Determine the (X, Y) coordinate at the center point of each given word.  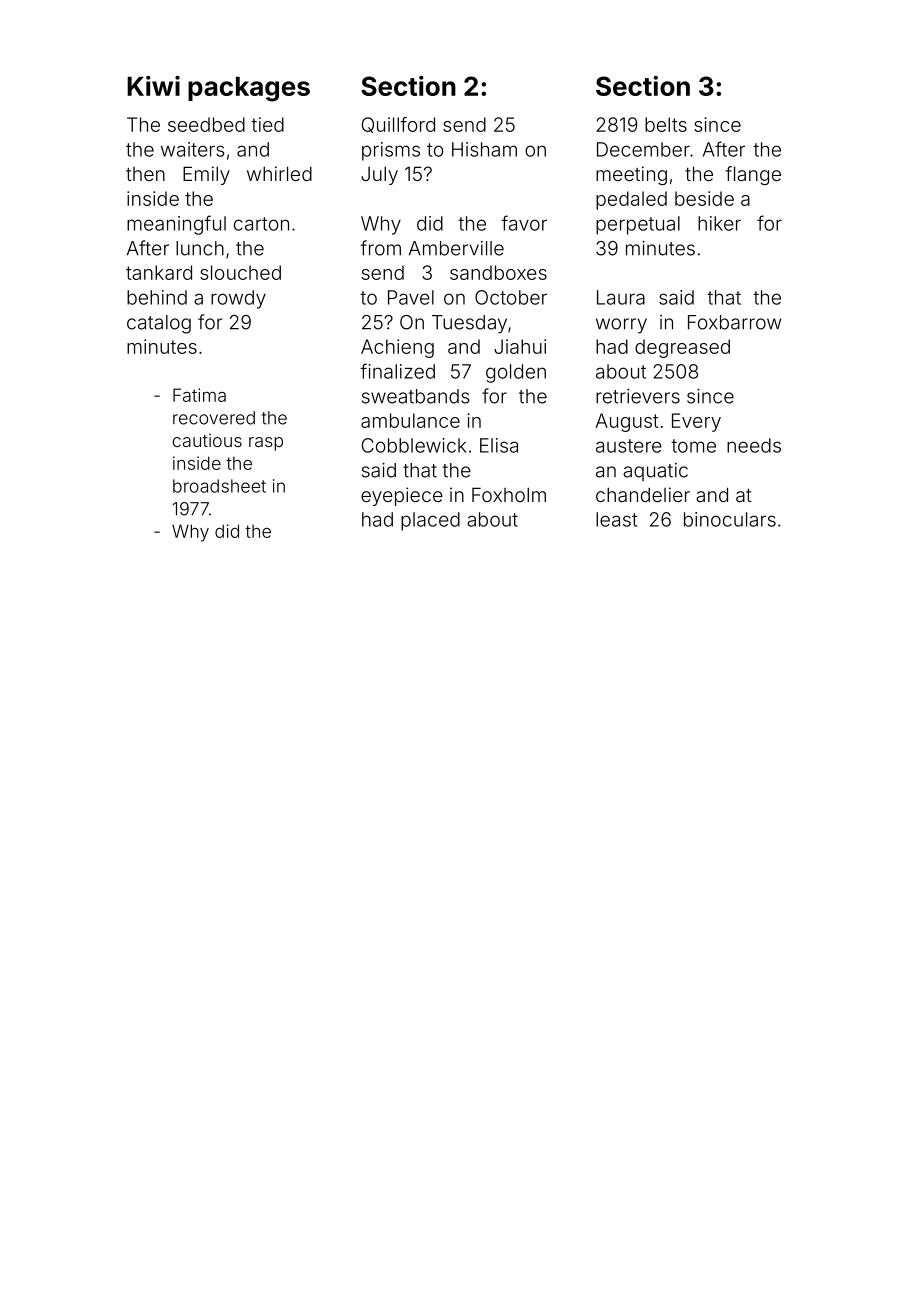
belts (666, 124)
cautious (207, 440)
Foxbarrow (734, 322)
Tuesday (469, 324)
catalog (159, 324)
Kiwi (153, 86)
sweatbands (416, 396)
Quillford (398, 125)
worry (621, 326)
